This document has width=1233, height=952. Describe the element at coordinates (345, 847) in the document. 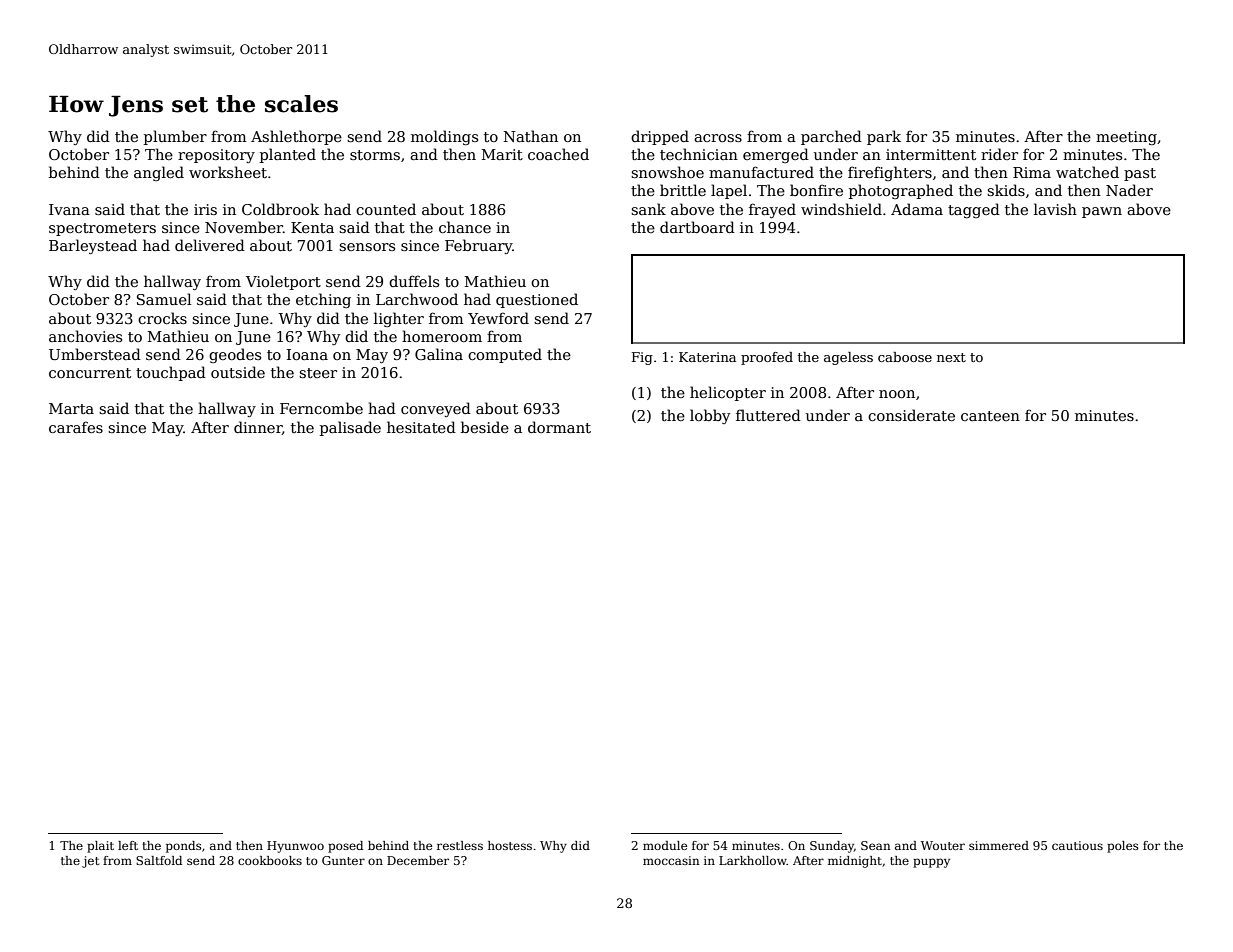

I see `posed` at that location.
